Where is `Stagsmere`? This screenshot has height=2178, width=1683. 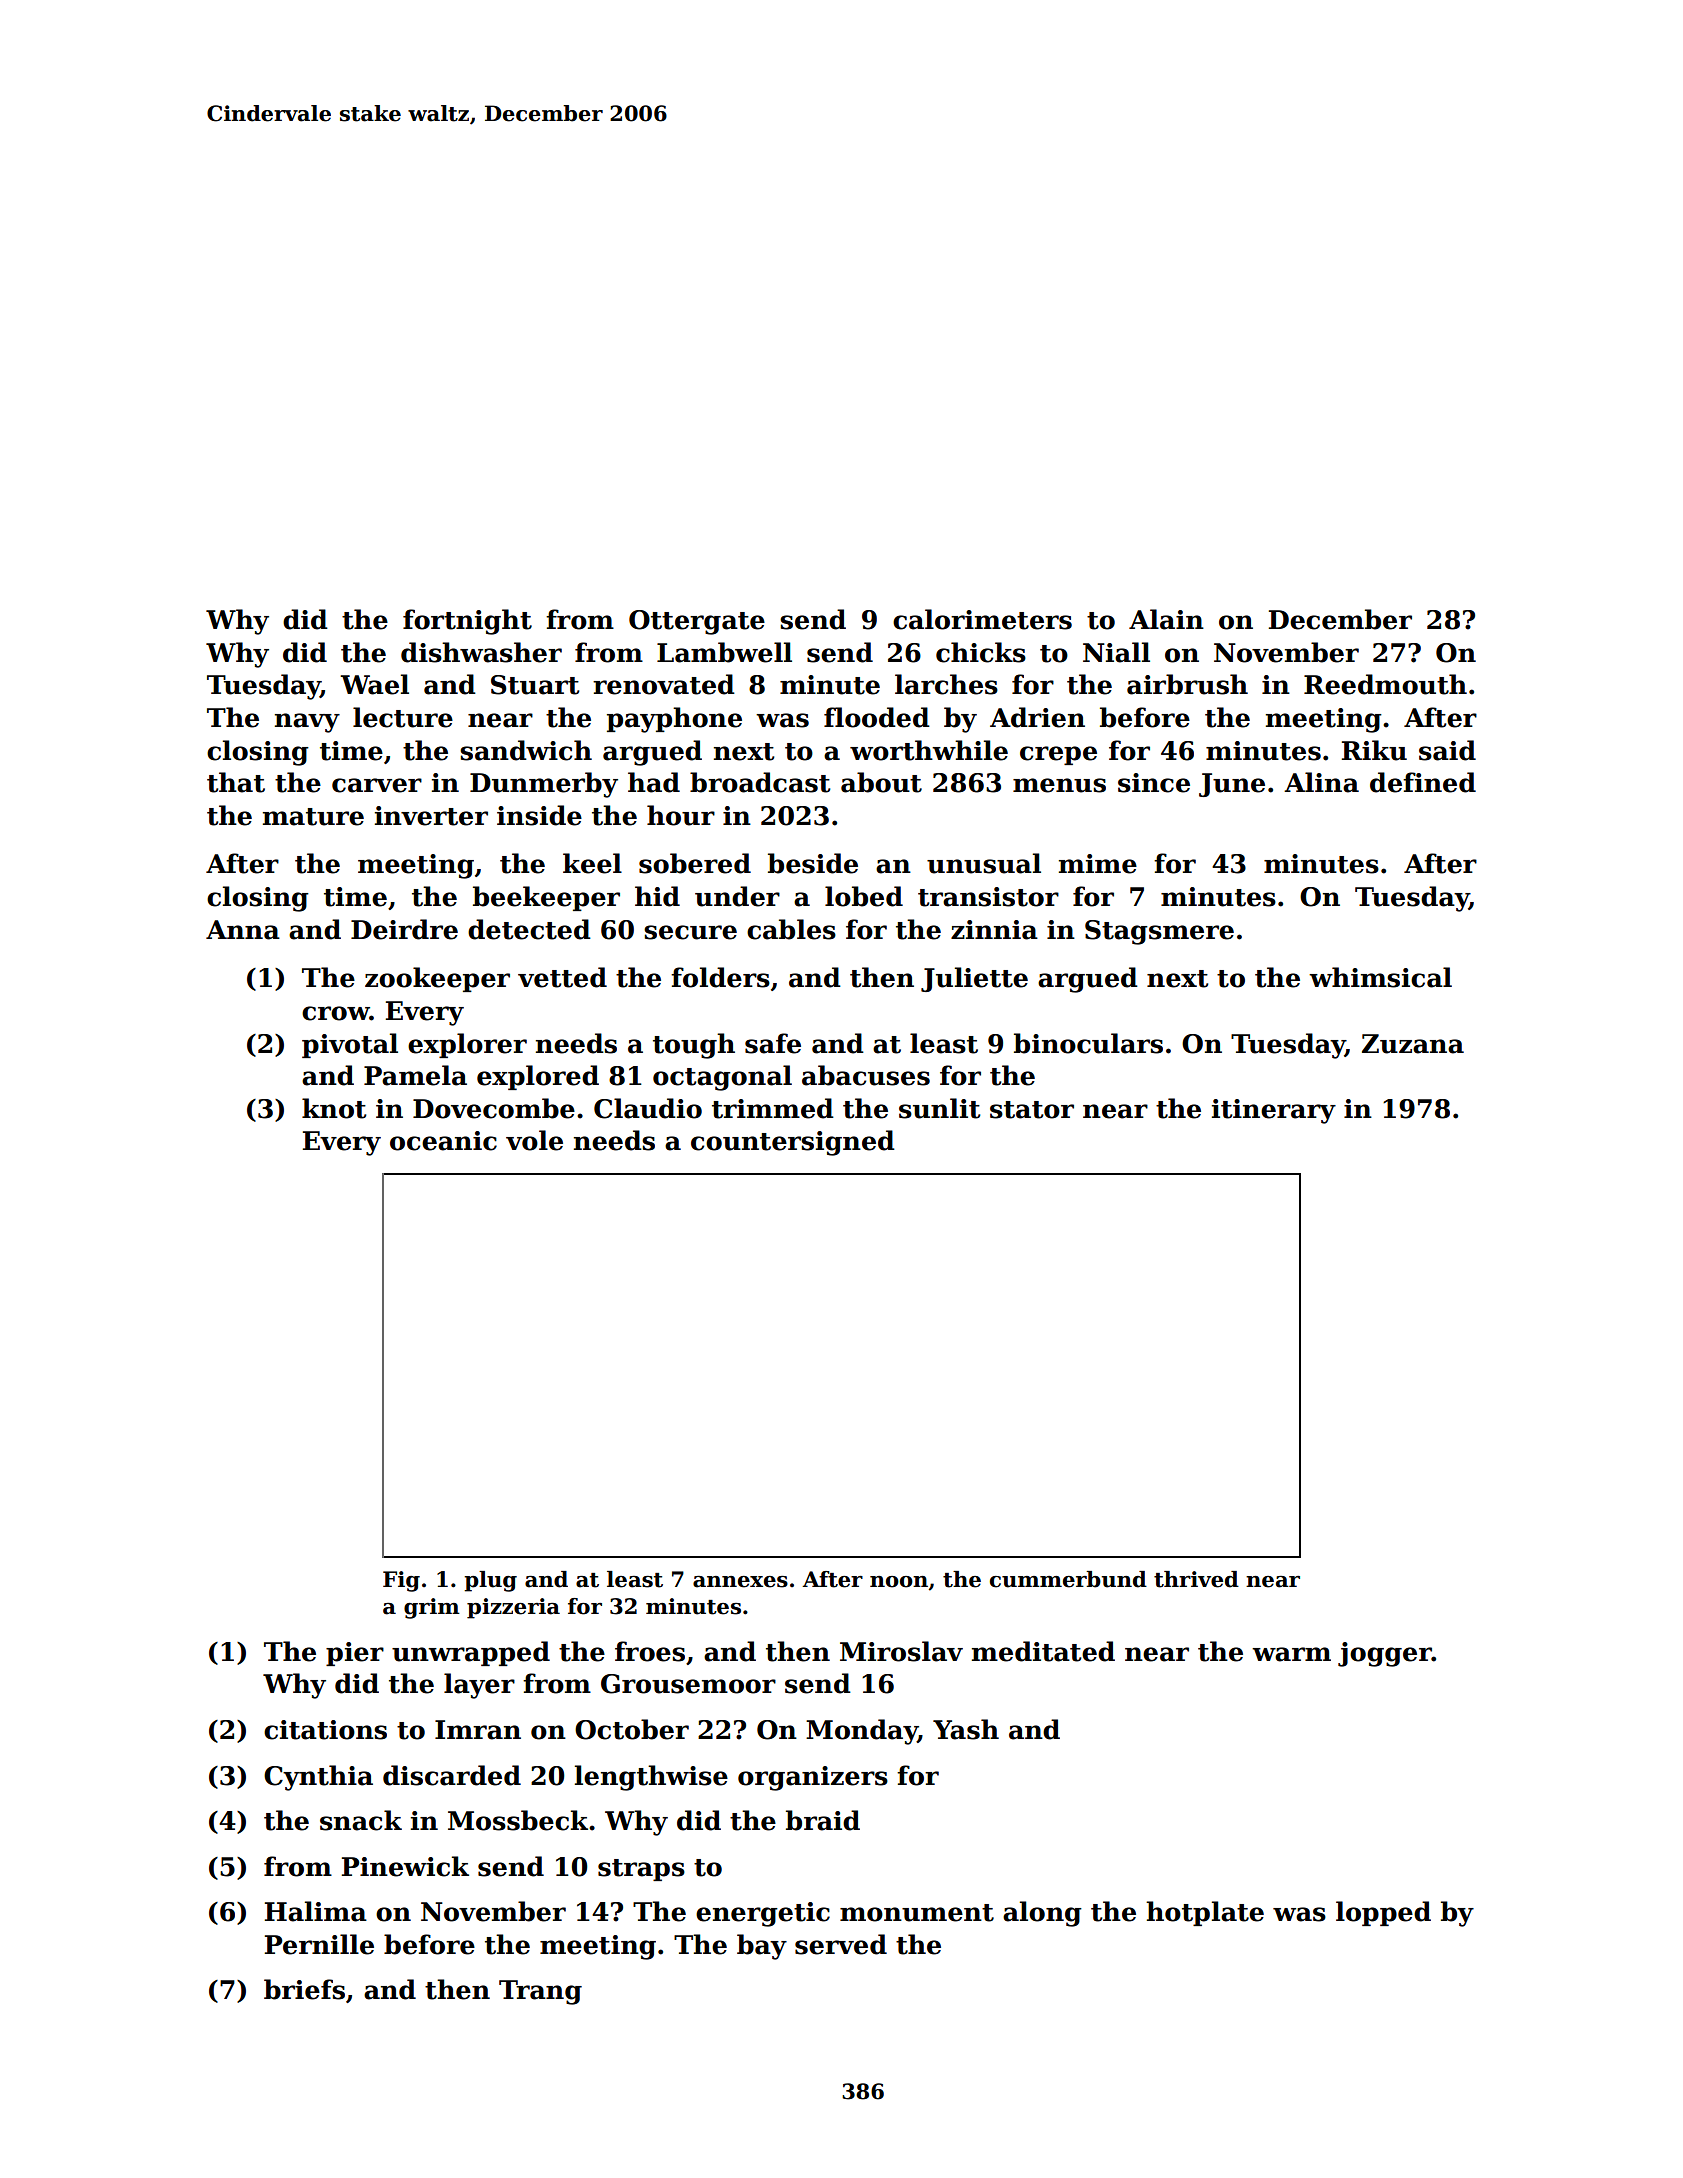 Stagsmere is located at coordinates (1159, 932).
